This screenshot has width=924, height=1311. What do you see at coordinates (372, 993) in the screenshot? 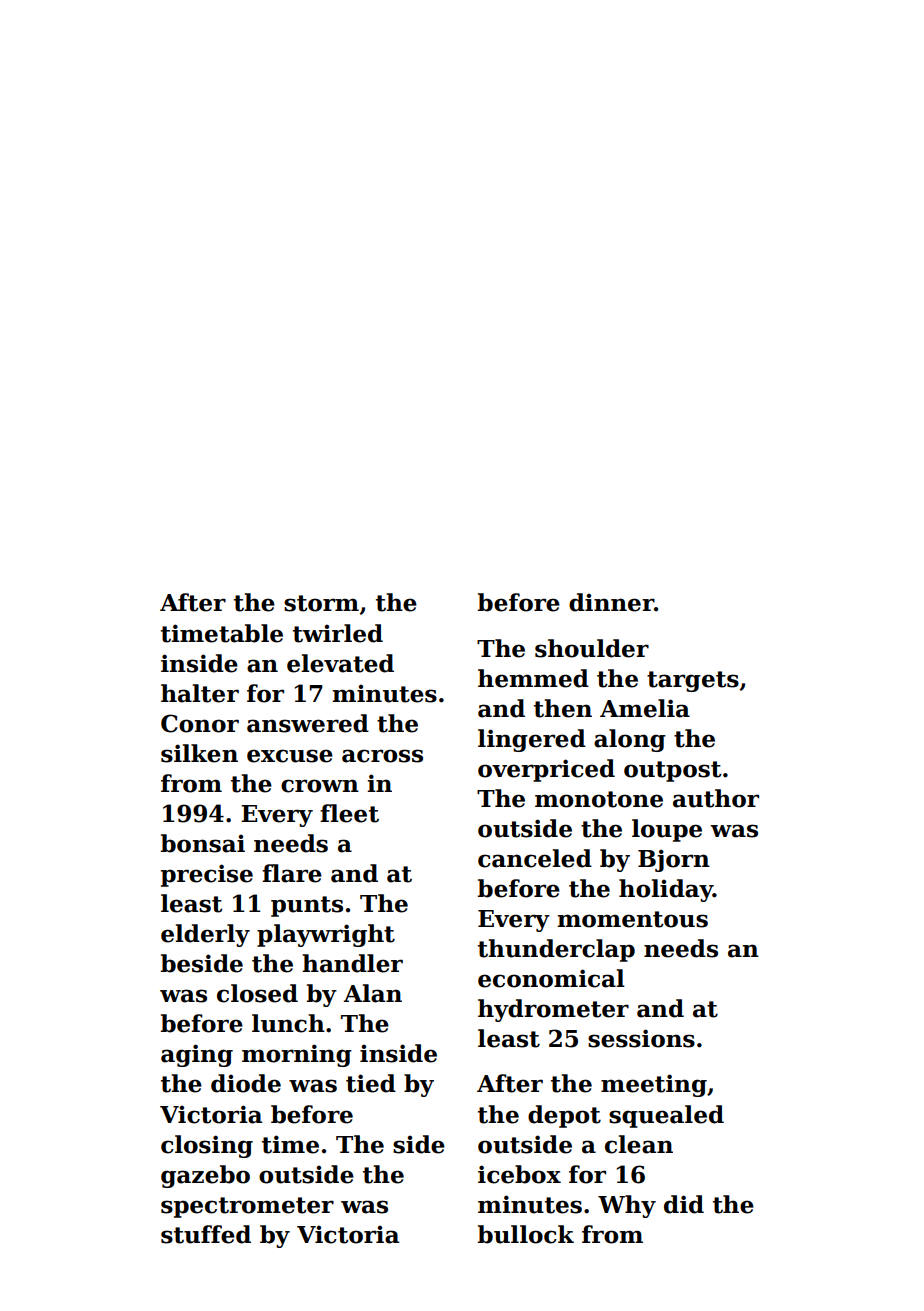
I see `Alan` at bounding box center [372, 993].
